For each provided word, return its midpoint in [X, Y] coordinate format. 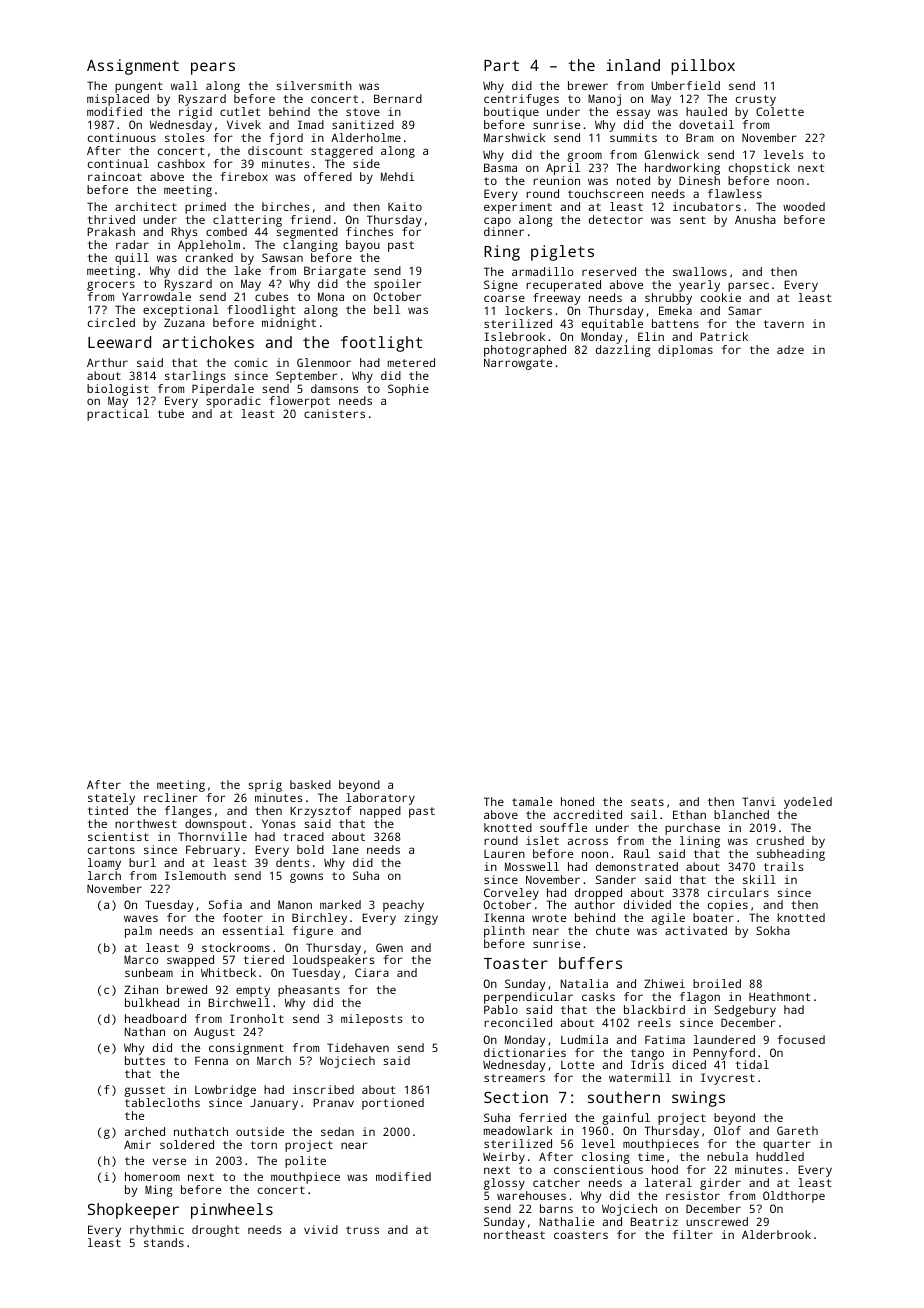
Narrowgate [518, 364]
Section [516, 1097]
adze [790, 349]
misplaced [118, 100]
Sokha [773, 930]
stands [164, 1242]
